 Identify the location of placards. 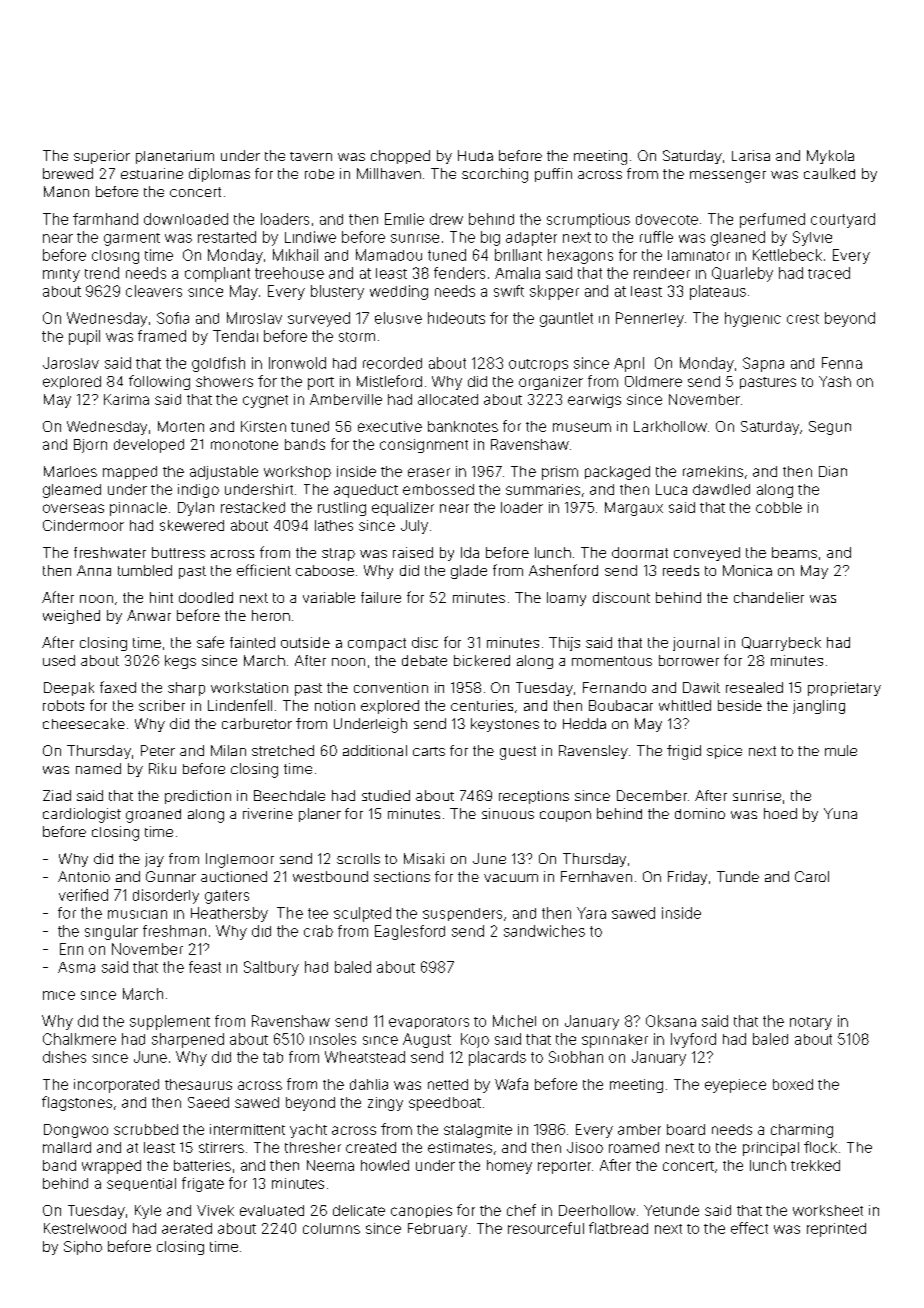
(497, 1058).
